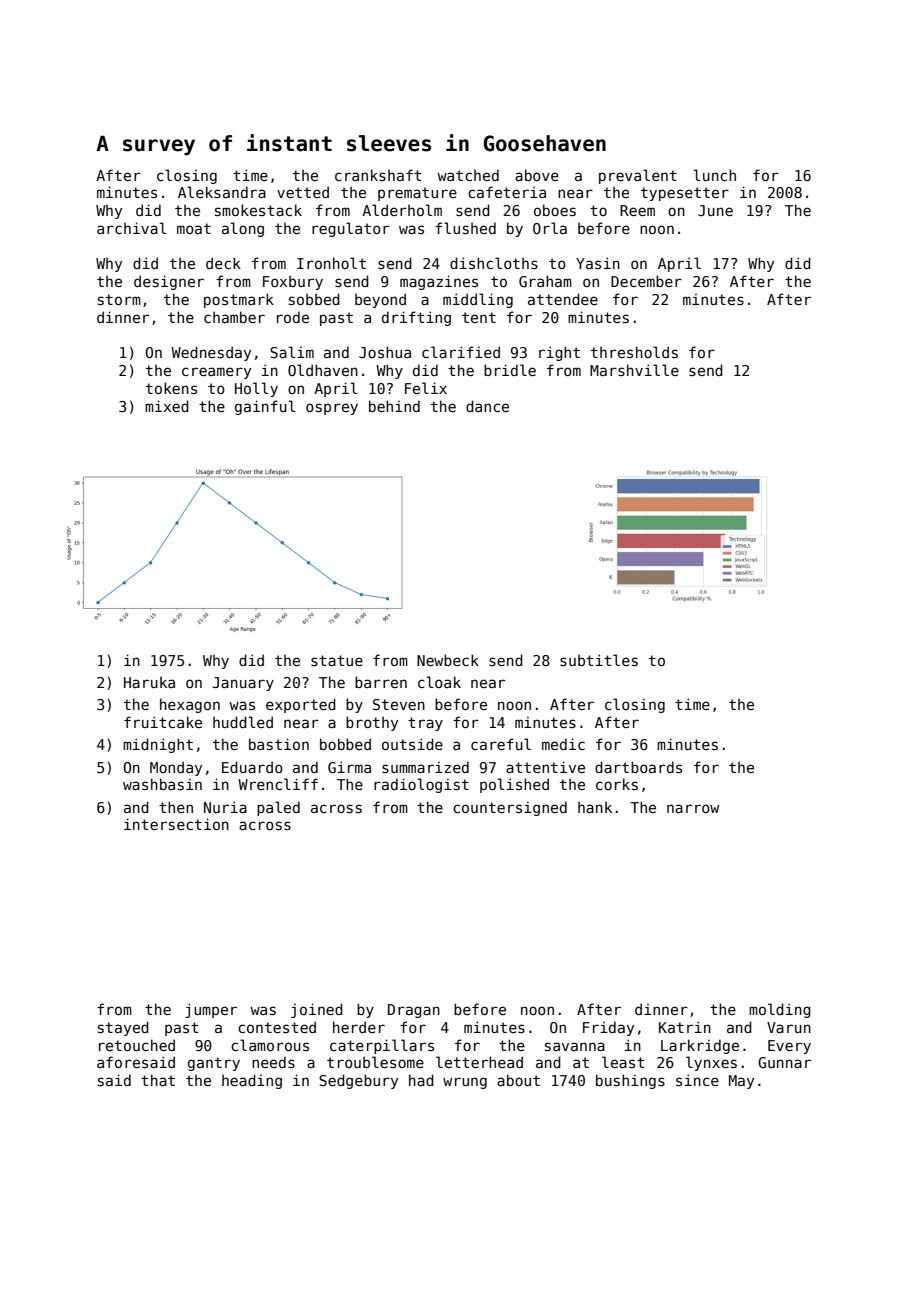 The height and width of the screenshot is (1316, 908). Describe the element at coordinates (278, 808) in the screenshot. I see `paled` at that location.
